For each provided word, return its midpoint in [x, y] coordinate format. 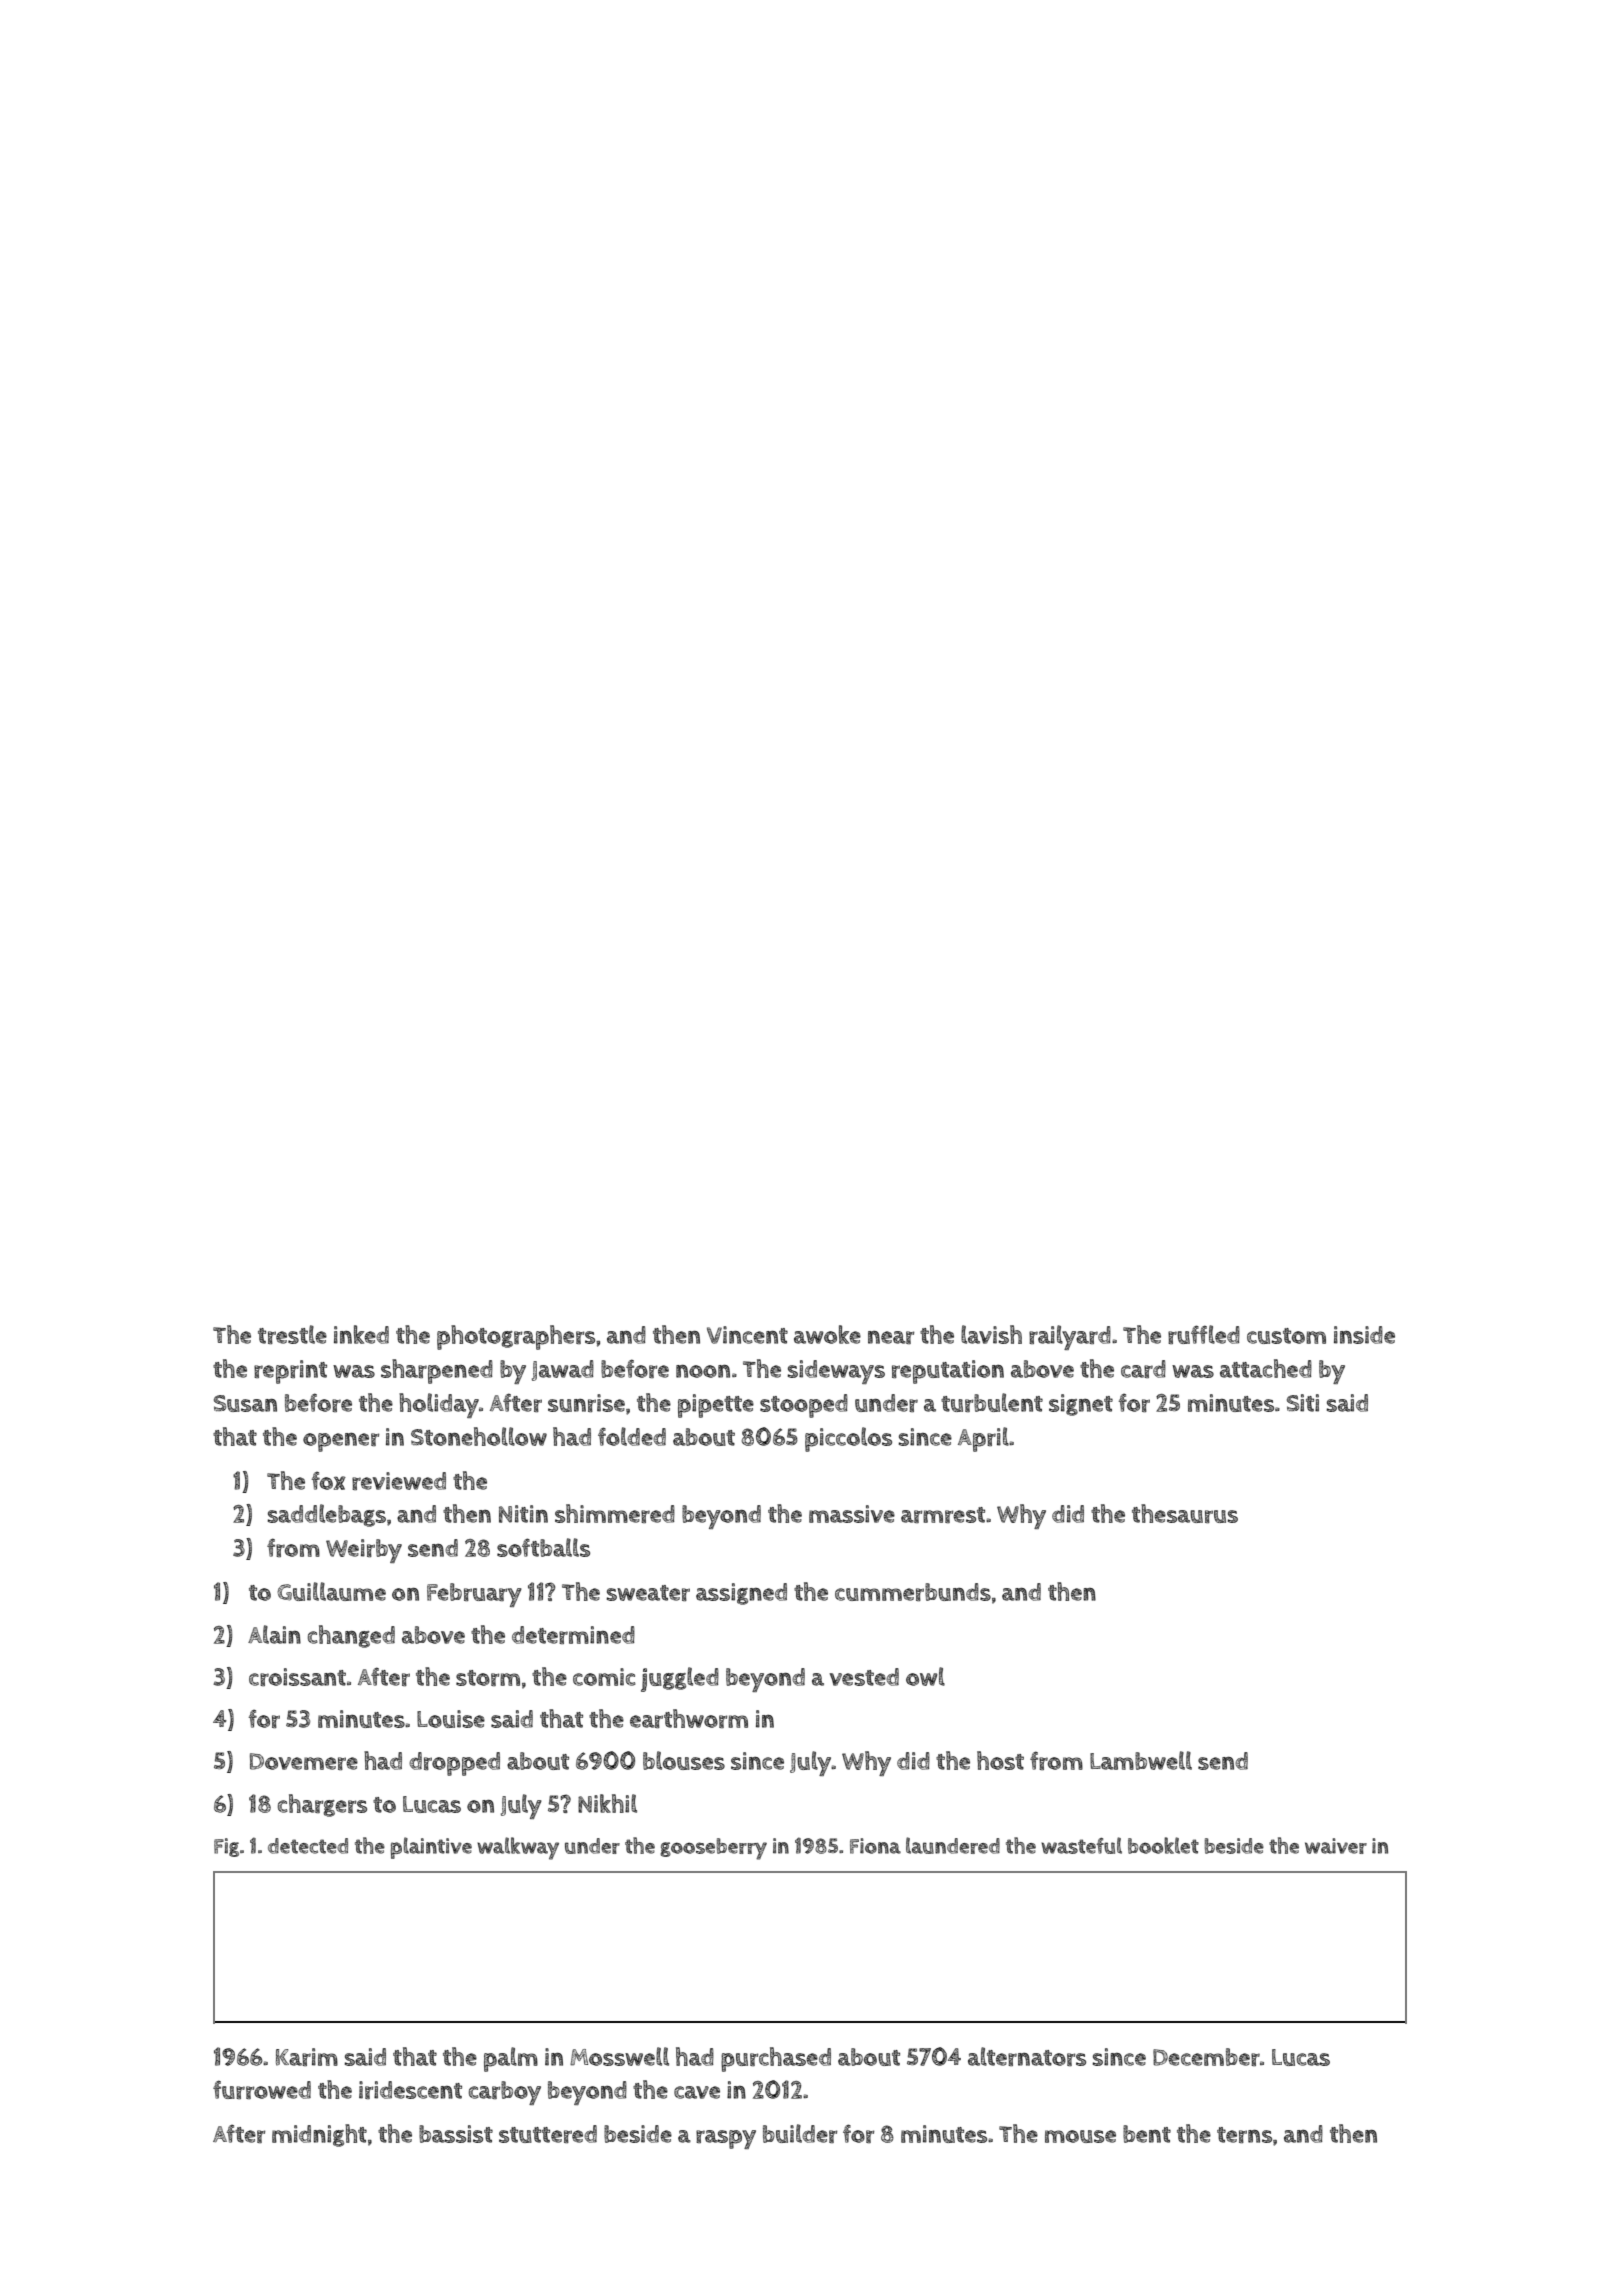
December [1206, 2057]
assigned [741, 1594]
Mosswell [619, 2056]
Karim [307, 2057]
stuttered [548, 2134]
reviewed [399, 1481]
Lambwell [1141, 1760]
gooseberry [713, 1849]
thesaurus [1185, 1513]
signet [1081, 1405]
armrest [943, 1515]
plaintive [431, 1848]
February [474, 1595]
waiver [1336, 1846]
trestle [292, 1334]
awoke [827, 1334]
